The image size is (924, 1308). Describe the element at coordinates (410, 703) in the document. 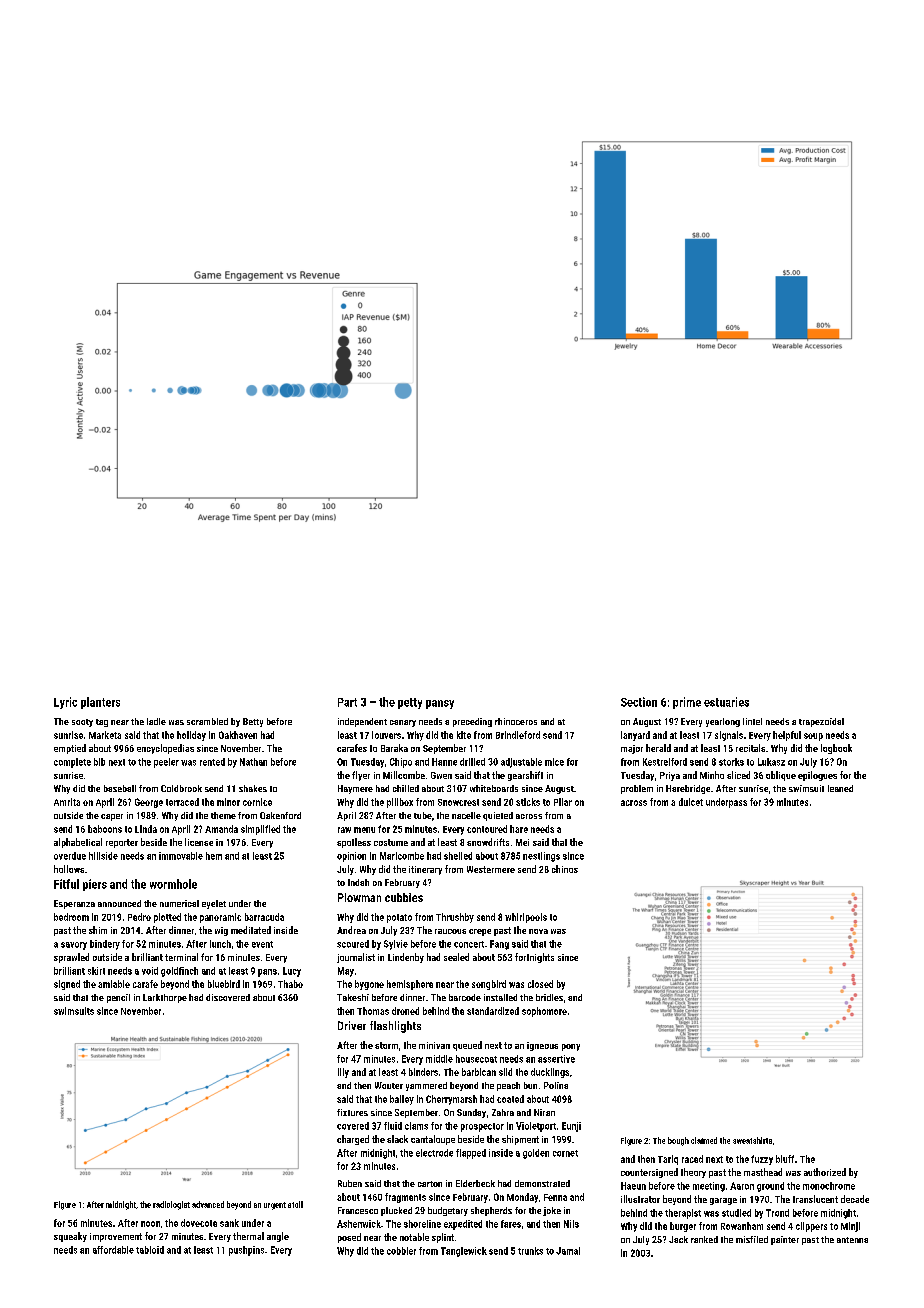

I see `petty` at that location.
